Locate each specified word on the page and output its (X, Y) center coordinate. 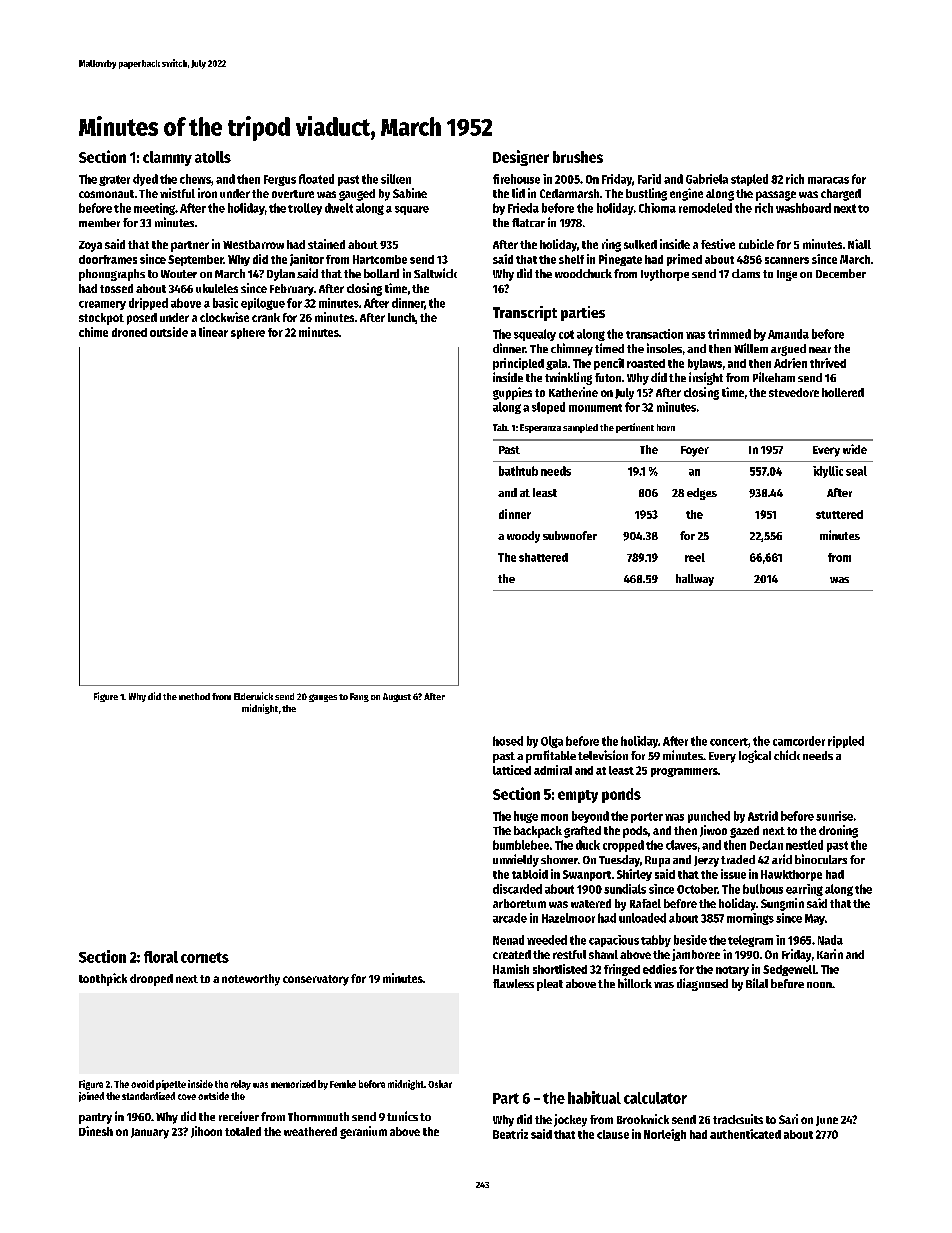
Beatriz (510, 1134)
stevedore (794, 392)
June (827, 1121)
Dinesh (96, 1131)
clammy (167, 158)
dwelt (339, 208)
